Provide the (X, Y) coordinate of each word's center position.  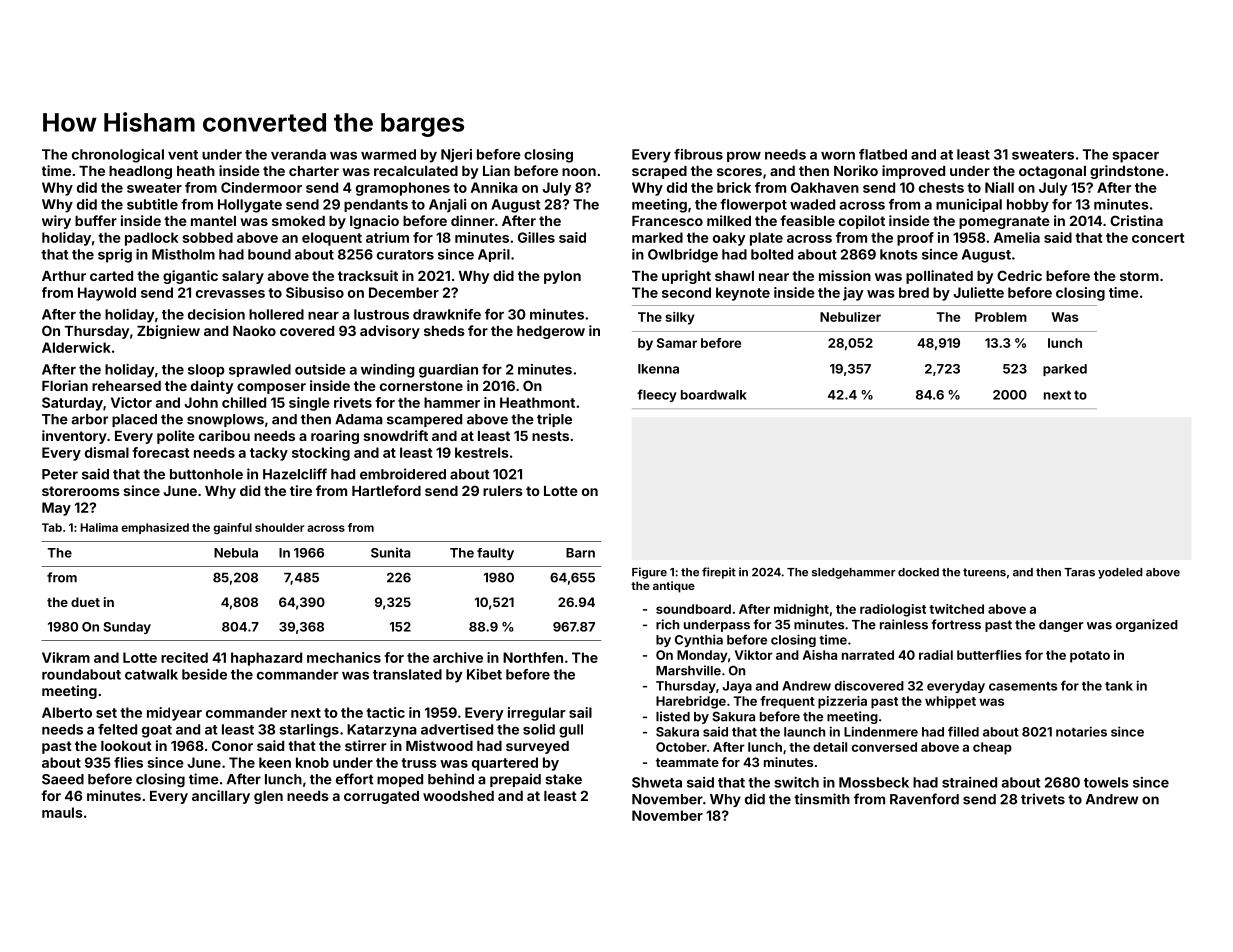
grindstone (1127, 172)
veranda (298, 154)
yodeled (1120, 573)
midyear (174, 714)
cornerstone (421, 386)
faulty (495, 554)
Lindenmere (881, 731)
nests (550, 436)
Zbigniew (168, 332)
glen (268, 797)
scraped (659, 172)
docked (918, 572)
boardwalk (714, 395)
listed (673, 716)
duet (85, 602)
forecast (160, 452)
